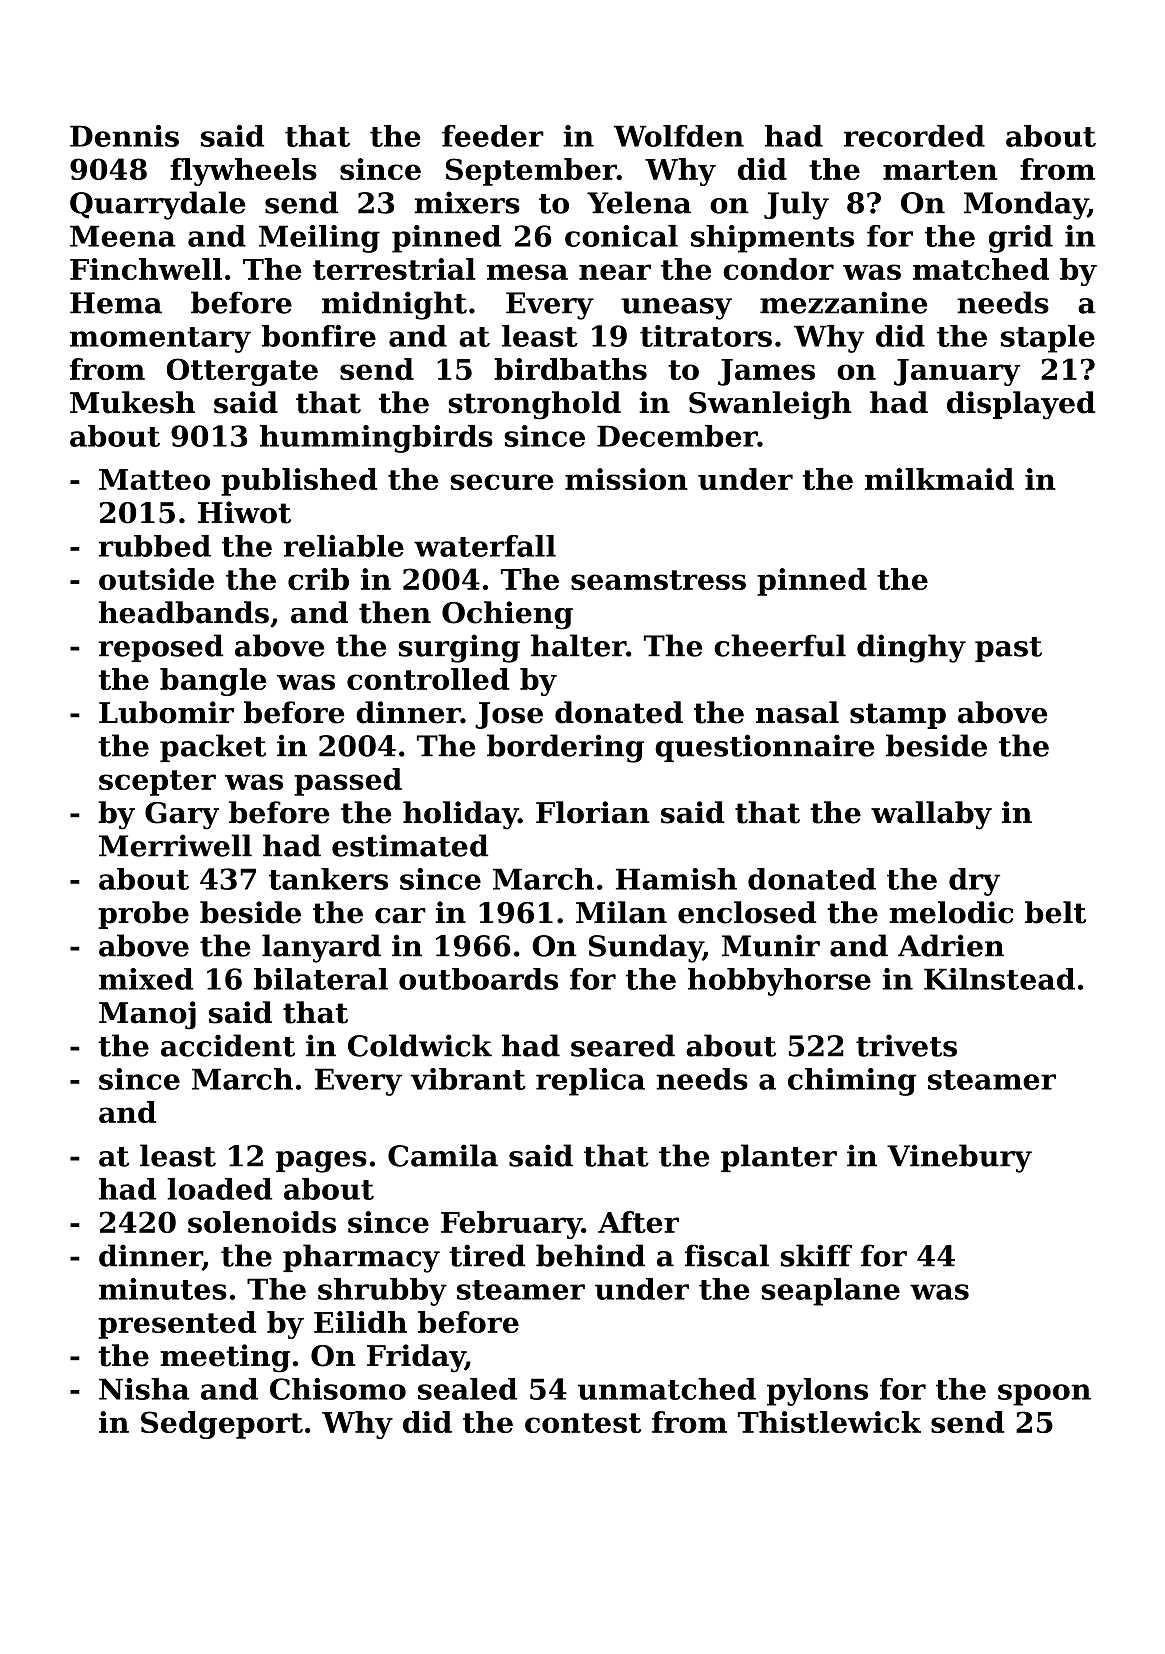 Image resolution: width=1165 pixels, height=1654 pixels. What do you see at coordinates (780, 645) in the screenshot?
I see `cheerful` at bounding box center [780, 645].
